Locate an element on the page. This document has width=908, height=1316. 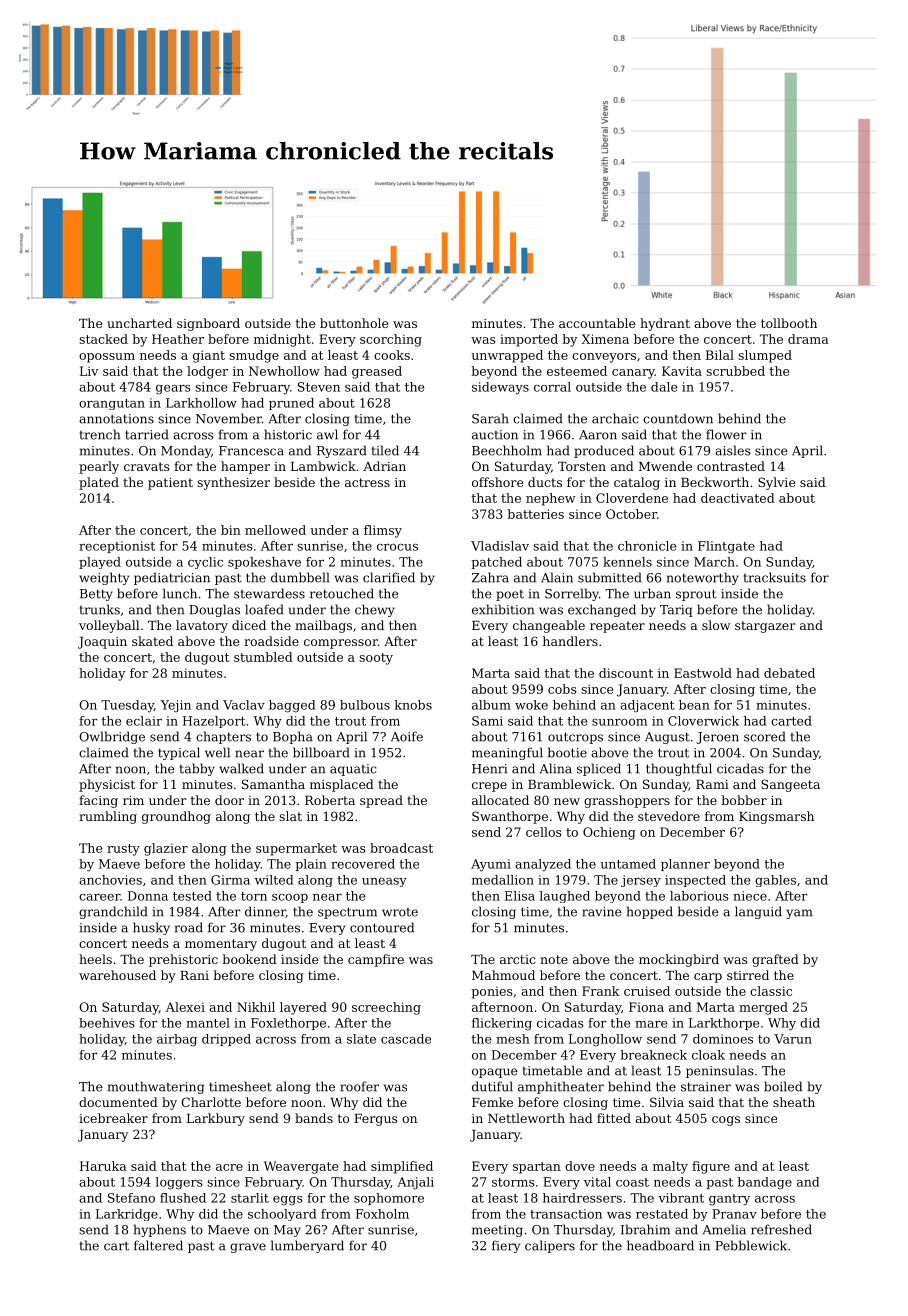
Mwende is located at coordinates (665, 466).
